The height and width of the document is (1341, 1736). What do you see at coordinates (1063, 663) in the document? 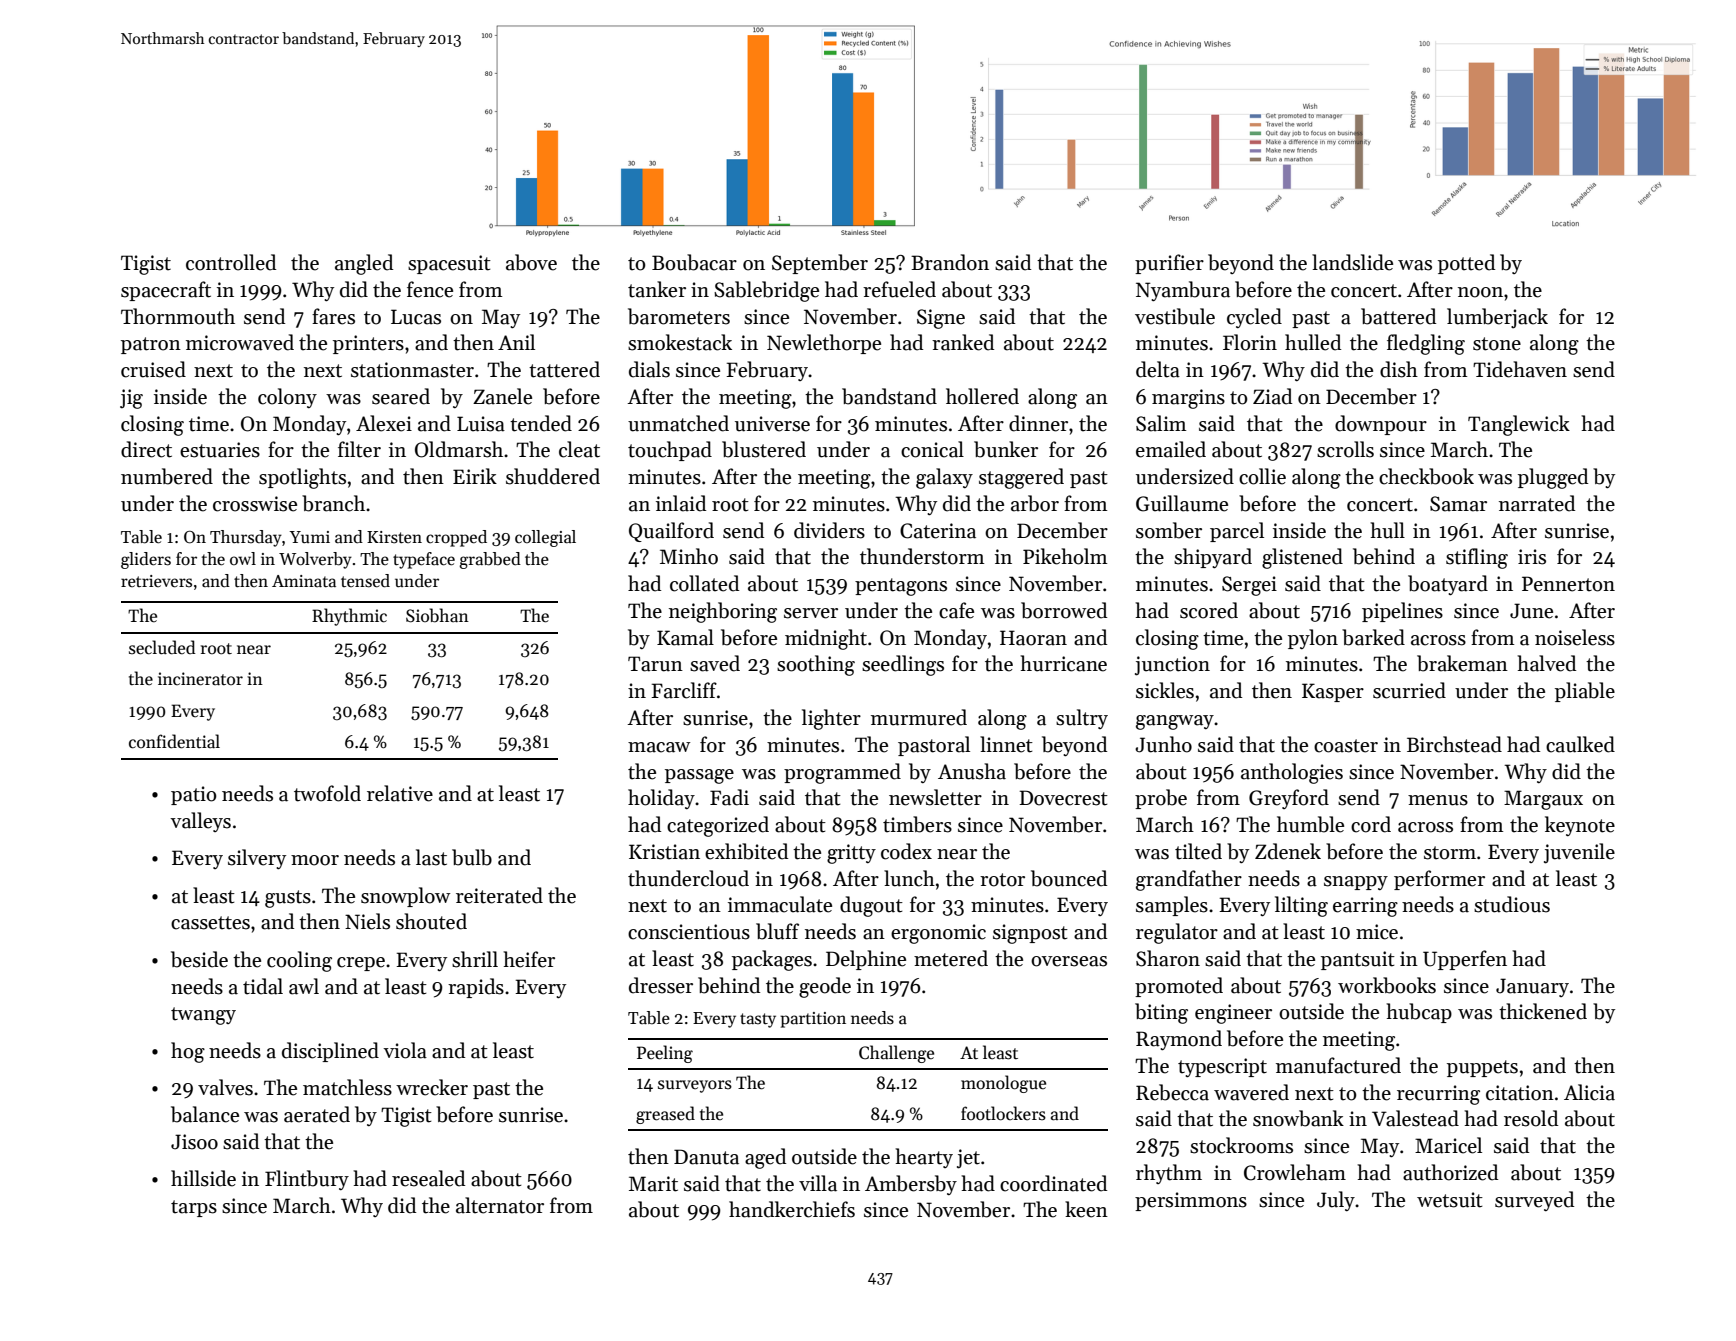
I see `hurricane` at bounding box center [1063, 663].
